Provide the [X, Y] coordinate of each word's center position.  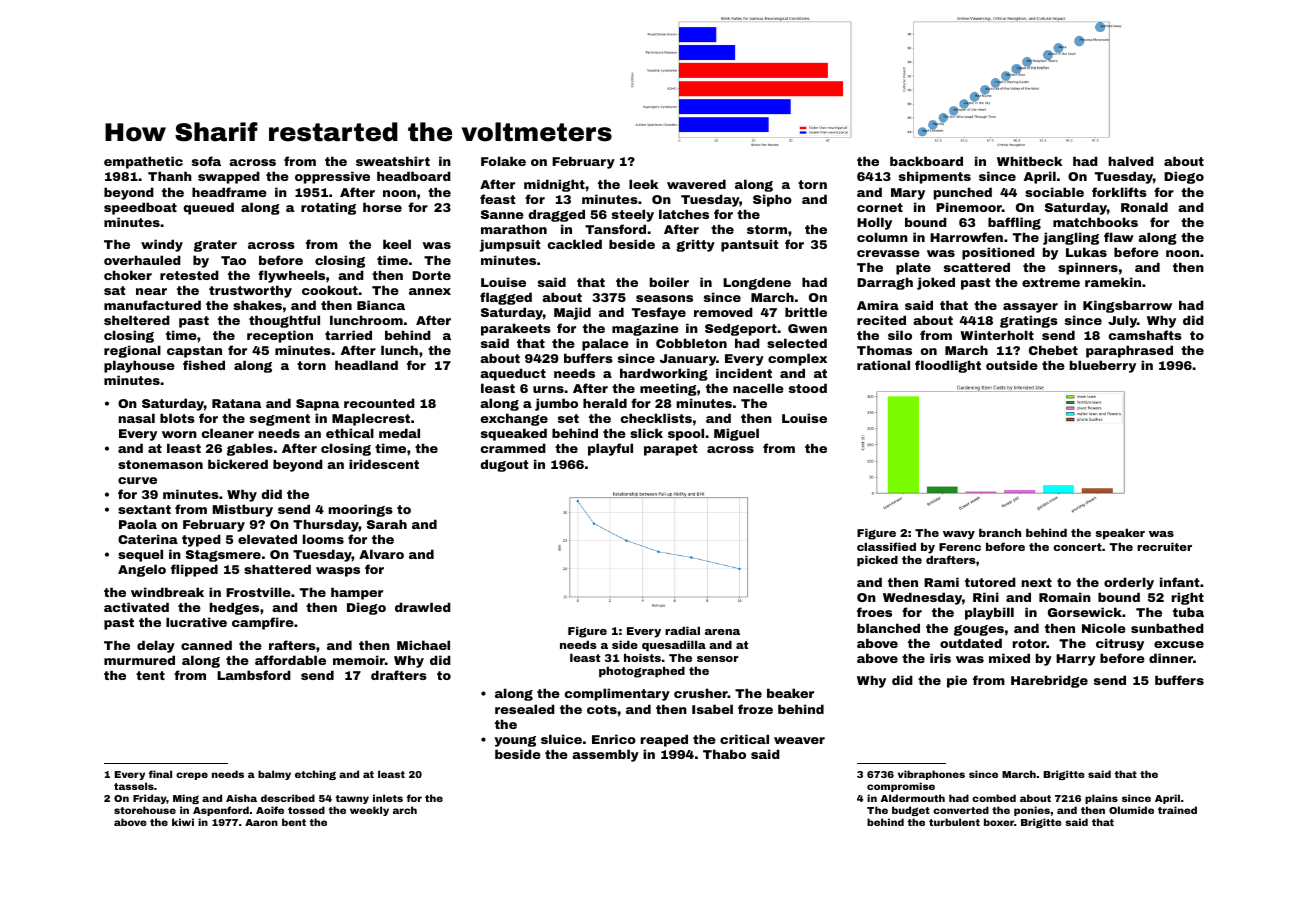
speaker [1120, 534]
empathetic [143, 162]
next [1037, 582]
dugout [504, 465]
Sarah [387, 524]
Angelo [142, 570]
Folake [503, 161]
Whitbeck [1029, 161]
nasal [137, 418]
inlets [388, 798]
